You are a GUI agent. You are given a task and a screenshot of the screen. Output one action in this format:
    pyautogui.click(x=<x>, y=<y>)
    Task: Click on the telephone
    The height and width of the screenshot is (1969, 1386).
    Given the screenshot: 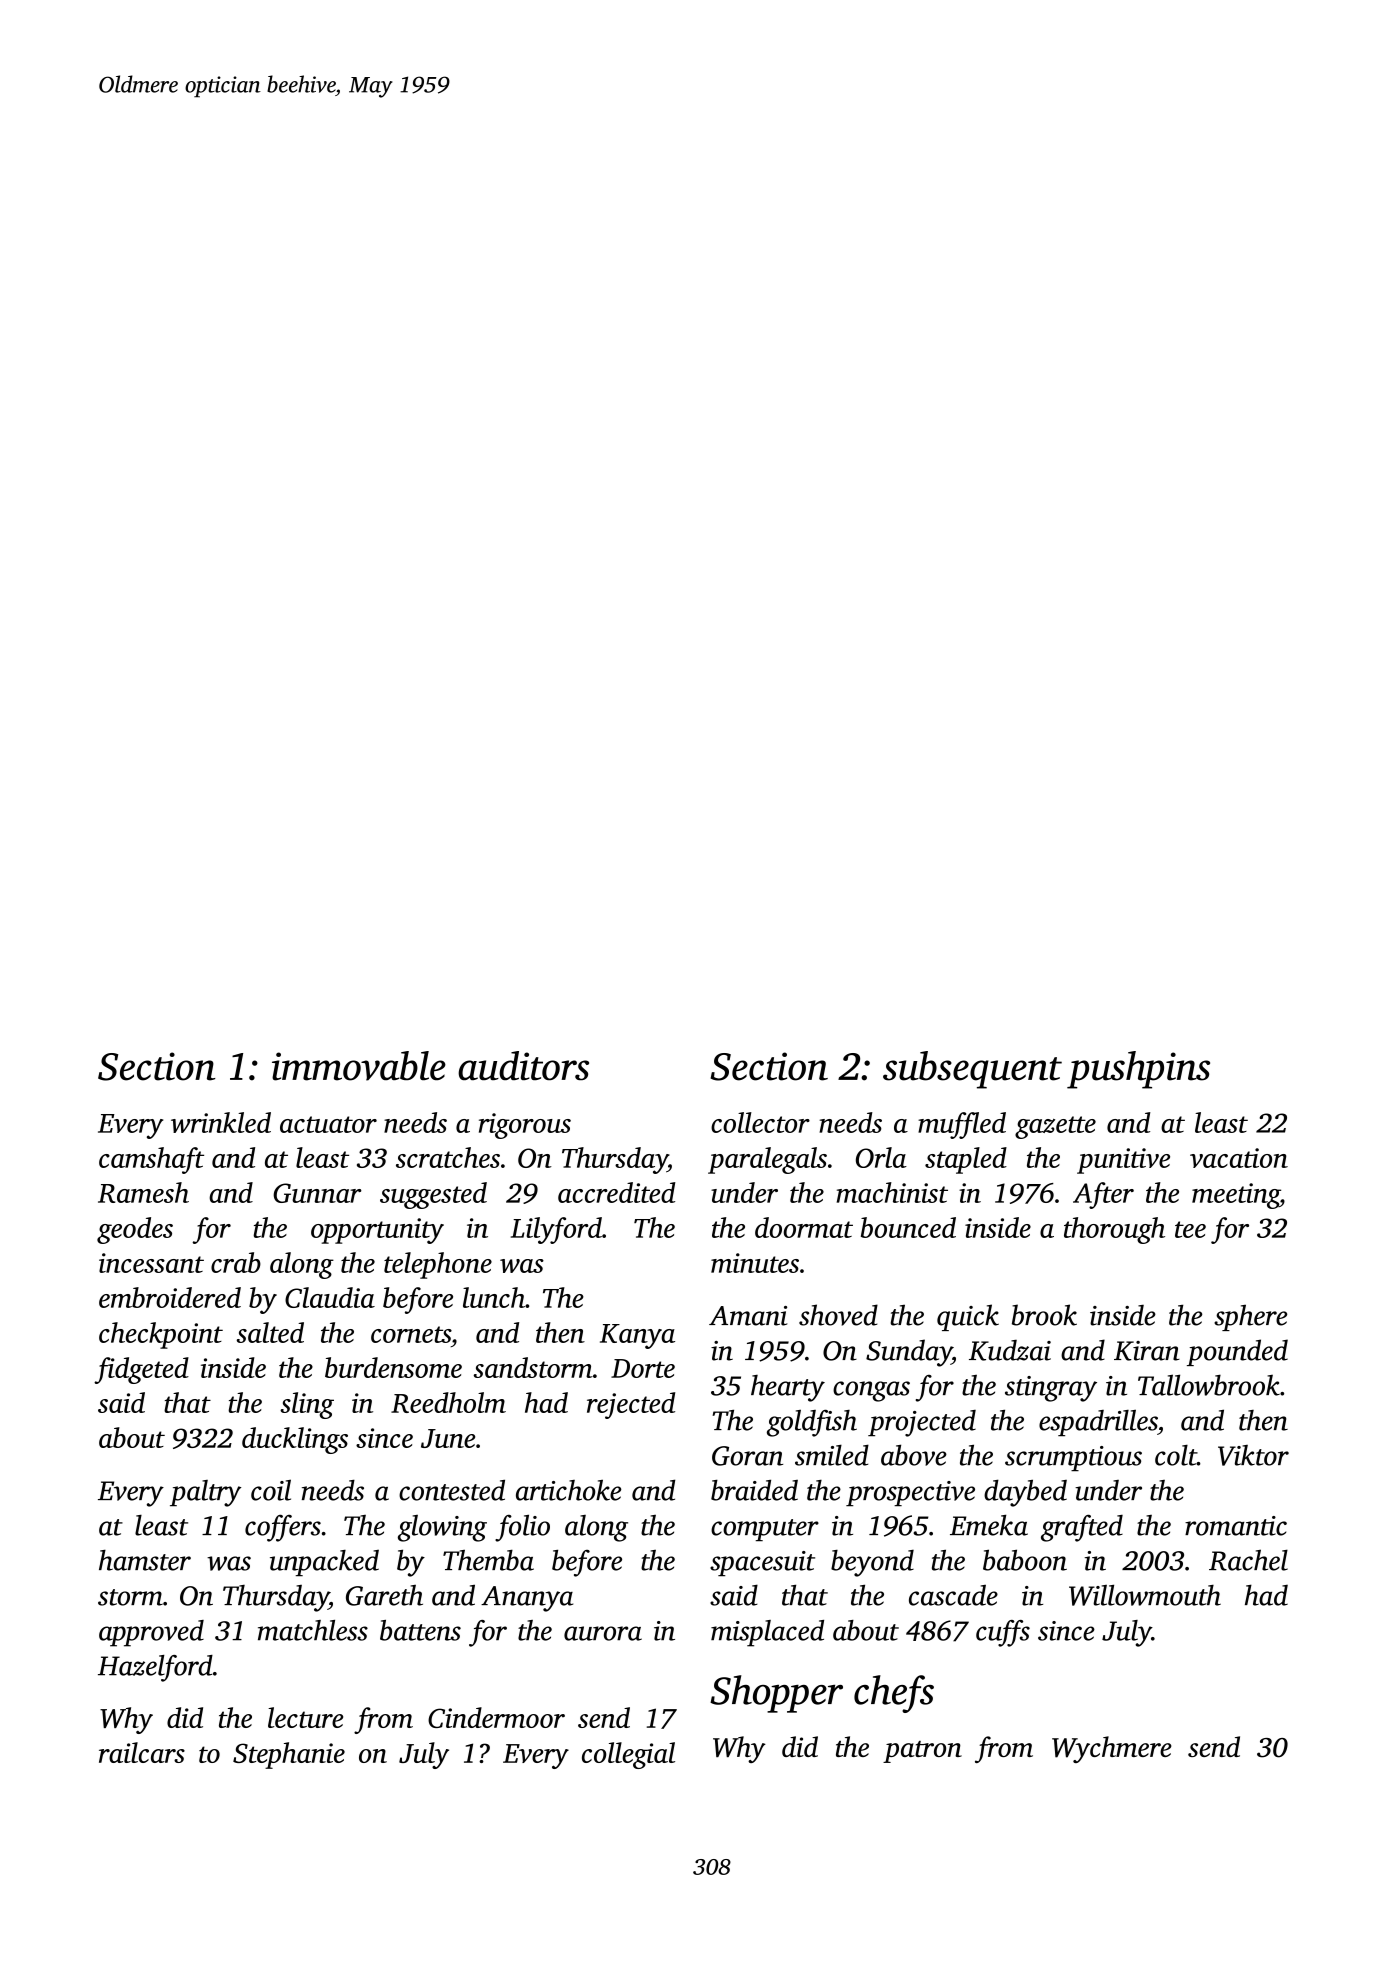 What is the action you would take?
    pyautogui.click(x=438, y=1265)
